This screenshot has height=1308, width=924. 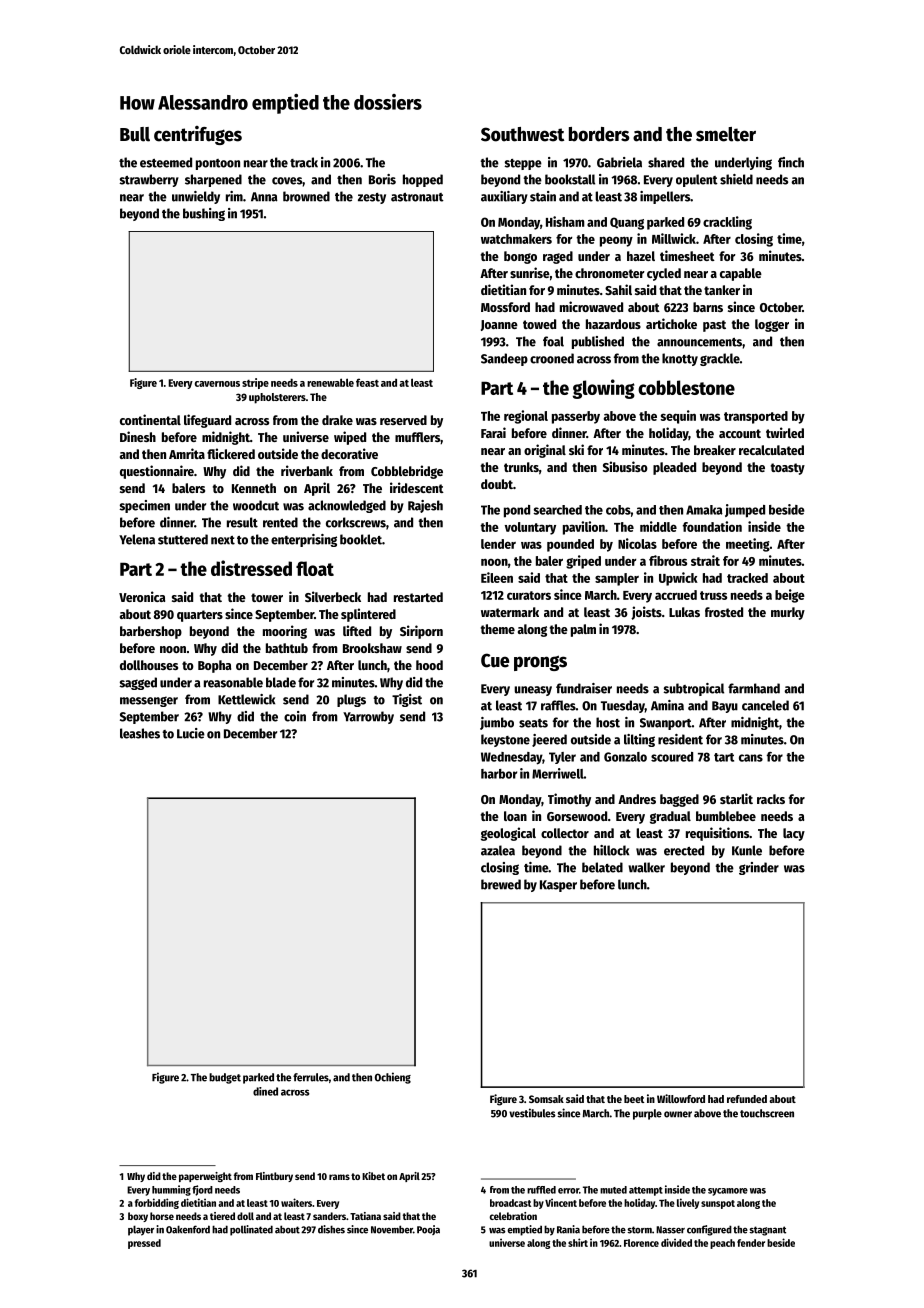 I want to click on shared, so click(x=666, y=162).
